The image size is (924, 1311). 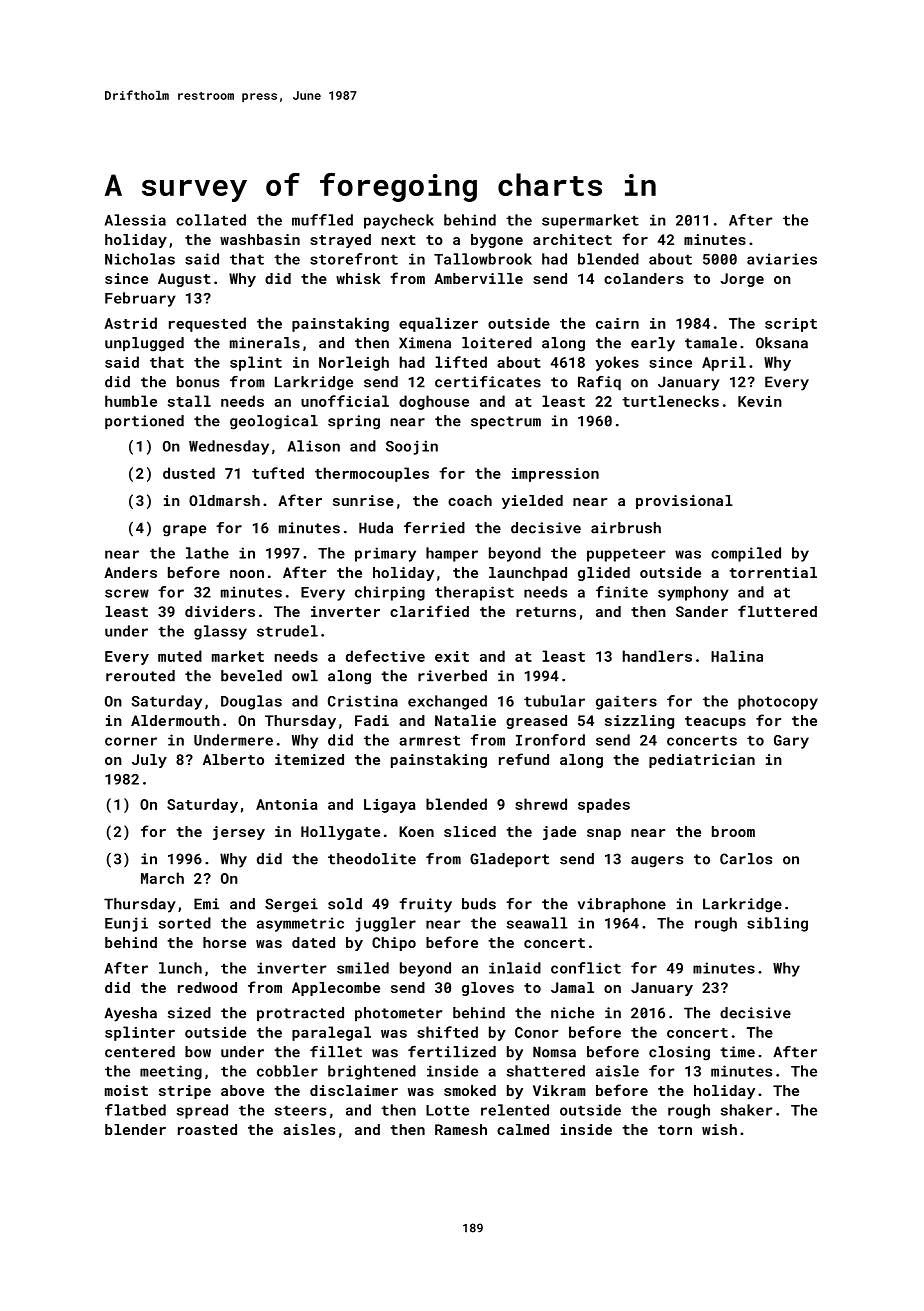 What do you see at coordinates (572, 239) in the image?
I see `architect` at bounding box center [572, 239].
